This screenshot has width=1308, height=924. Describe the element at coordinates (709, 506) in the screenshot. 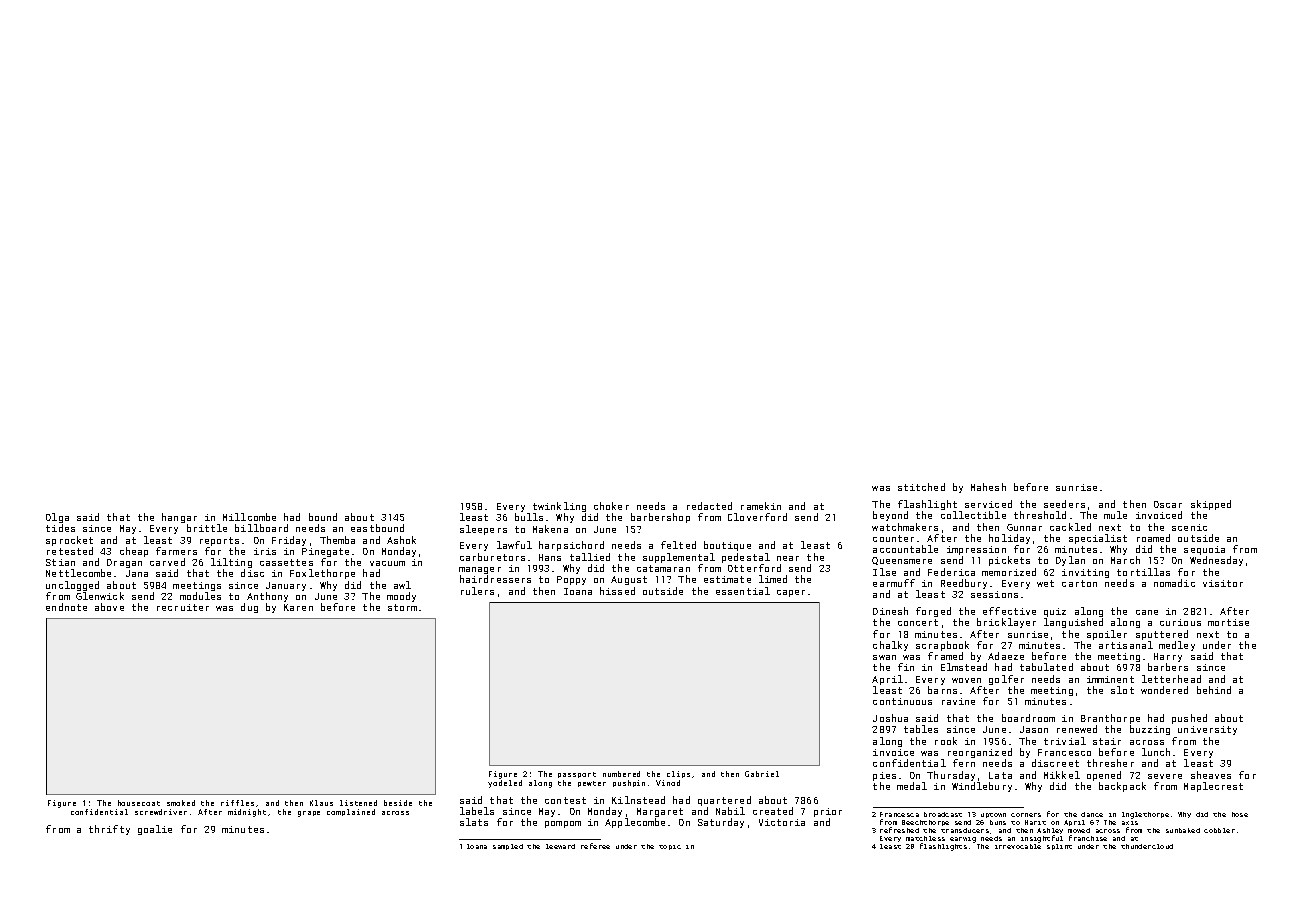

I see `redacted` at that location.
